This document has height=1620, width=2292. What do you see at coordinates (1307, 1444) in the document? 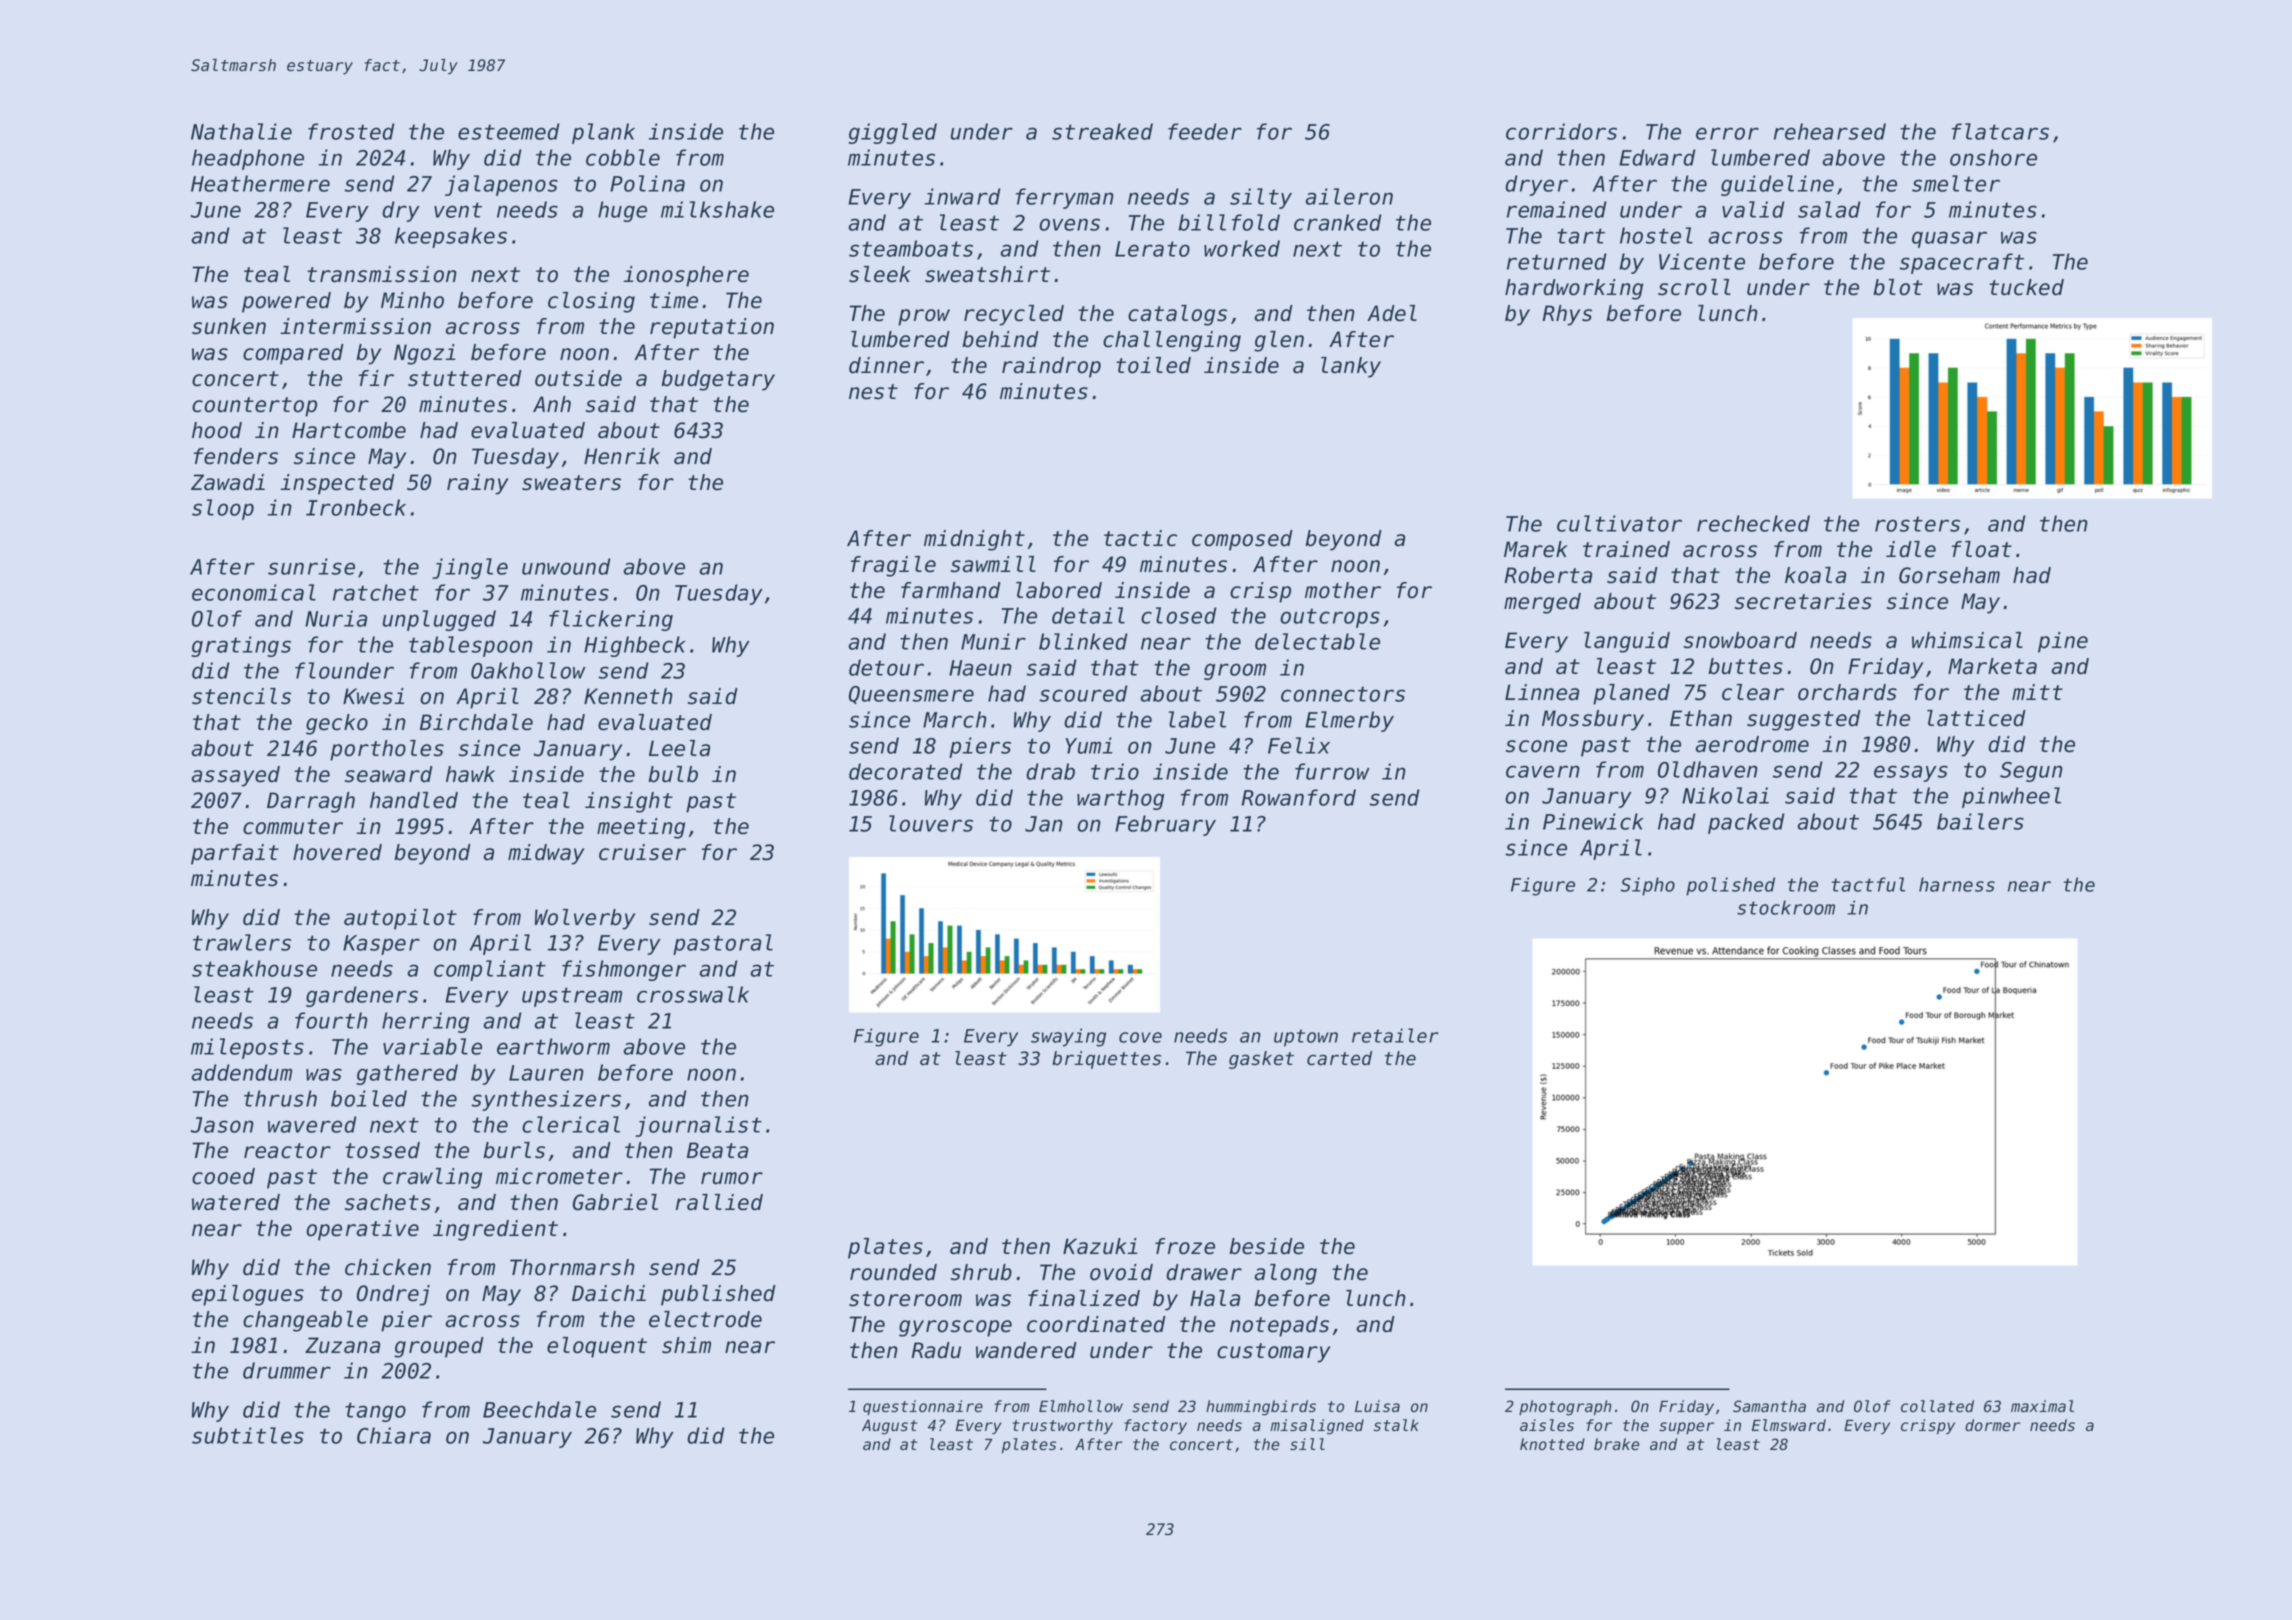
I see `sill` at bounding box center [1307, 1444].
